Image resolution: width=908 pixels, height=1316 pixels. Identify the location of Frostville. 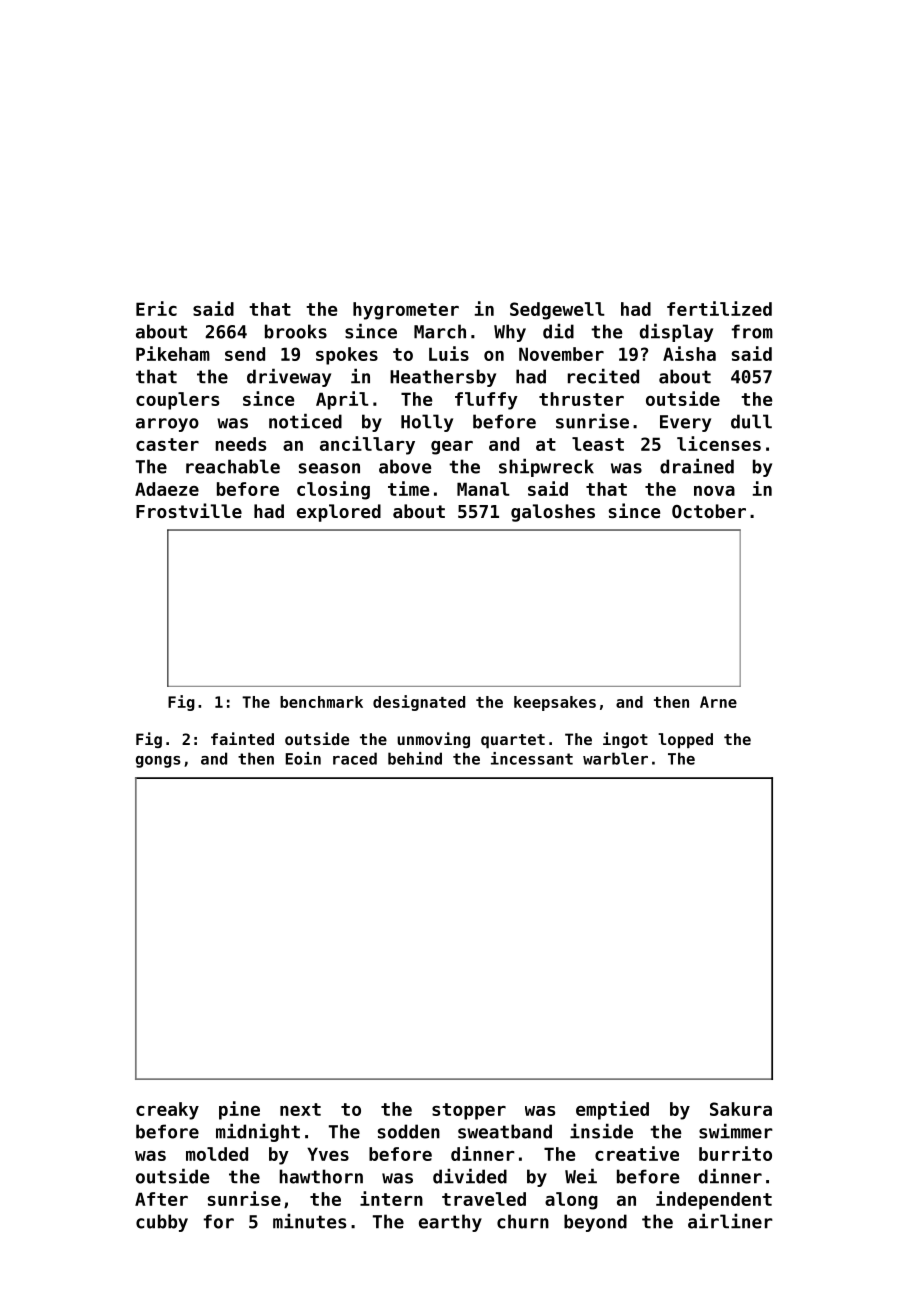
(189, 510).
